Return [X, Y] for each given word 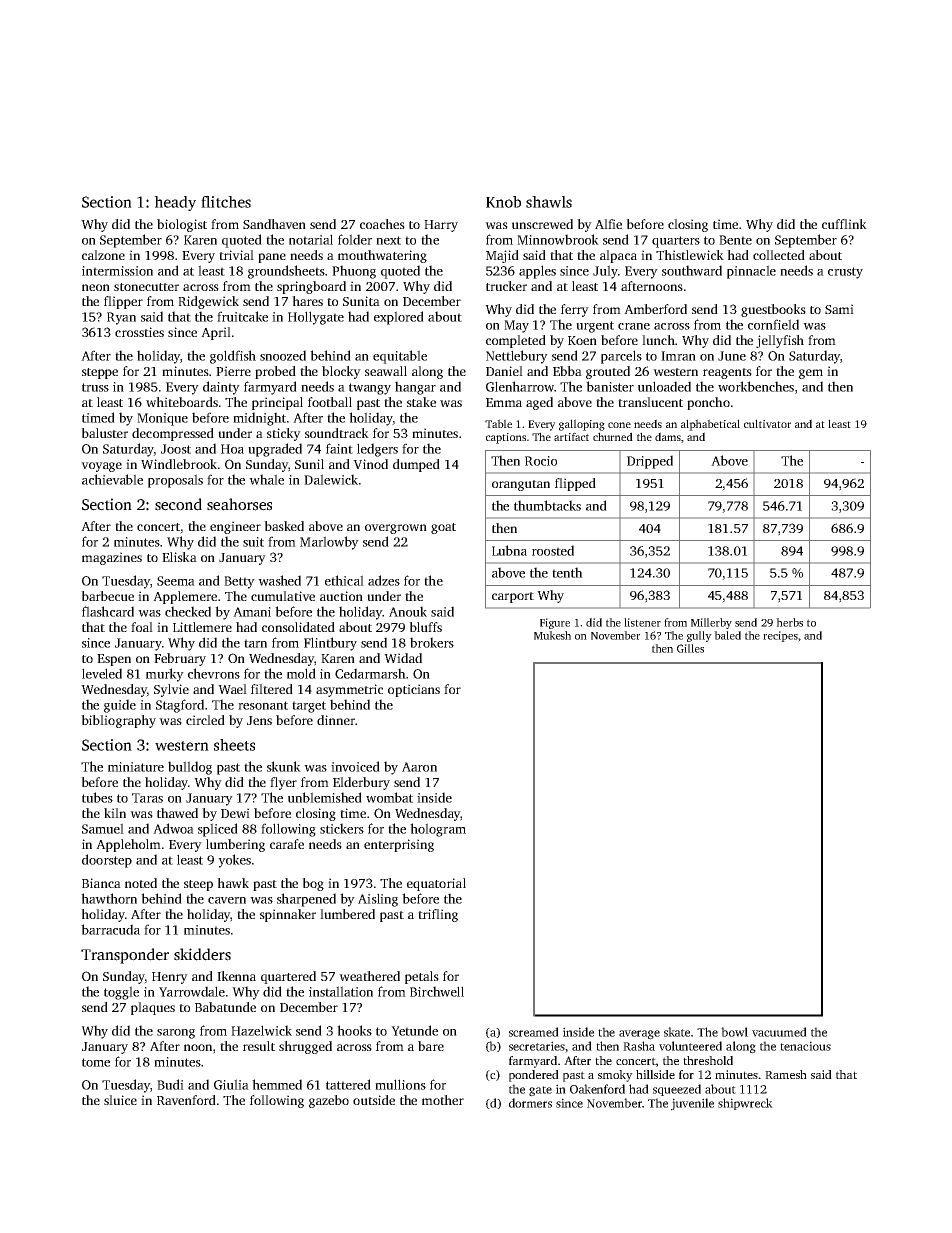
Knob [503, 202]
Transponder [125, 956]
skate [677, 1032]
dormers [530, 1103]
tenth [567, 572]
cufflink [844, 224]
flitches [226, 202]
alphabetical [710, 425]
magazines [112, 558]
